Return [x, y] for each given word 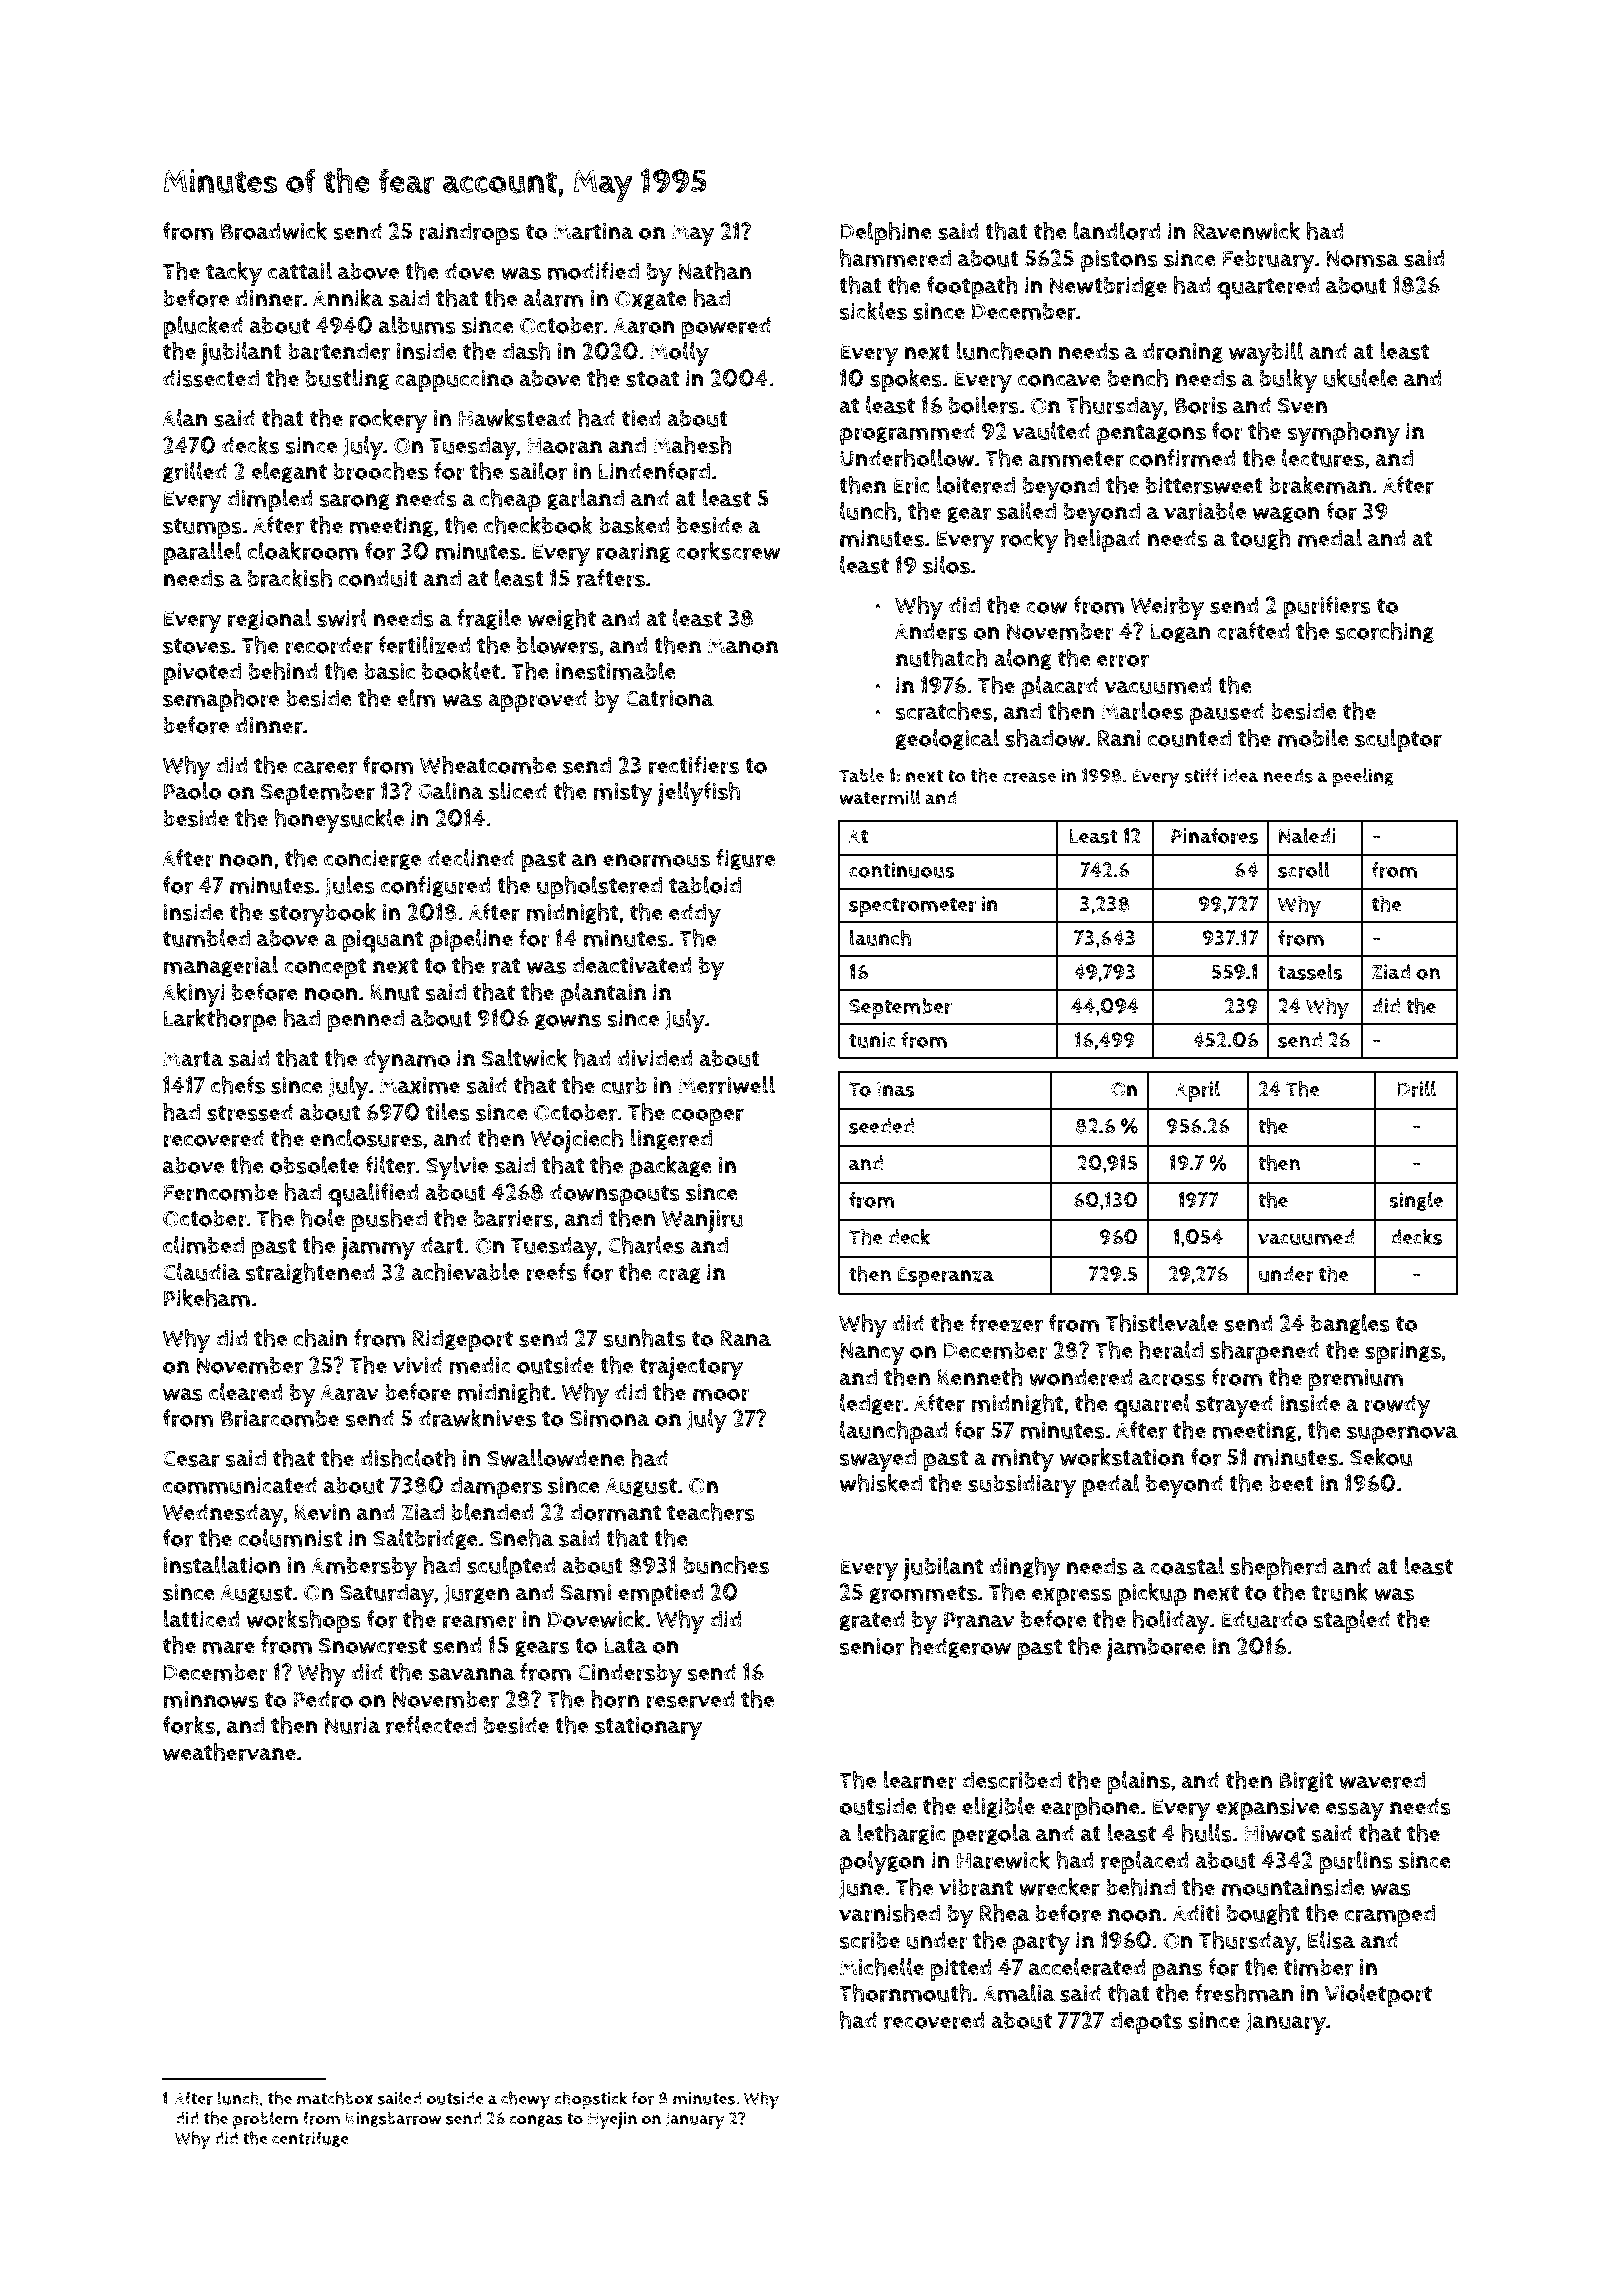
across [1172, 1379]
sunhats [644, 1338]
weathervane [229, 1752]
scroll [1304, 869]
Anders [931, 631]
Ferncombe [221, 1192]
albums [417, 325]
